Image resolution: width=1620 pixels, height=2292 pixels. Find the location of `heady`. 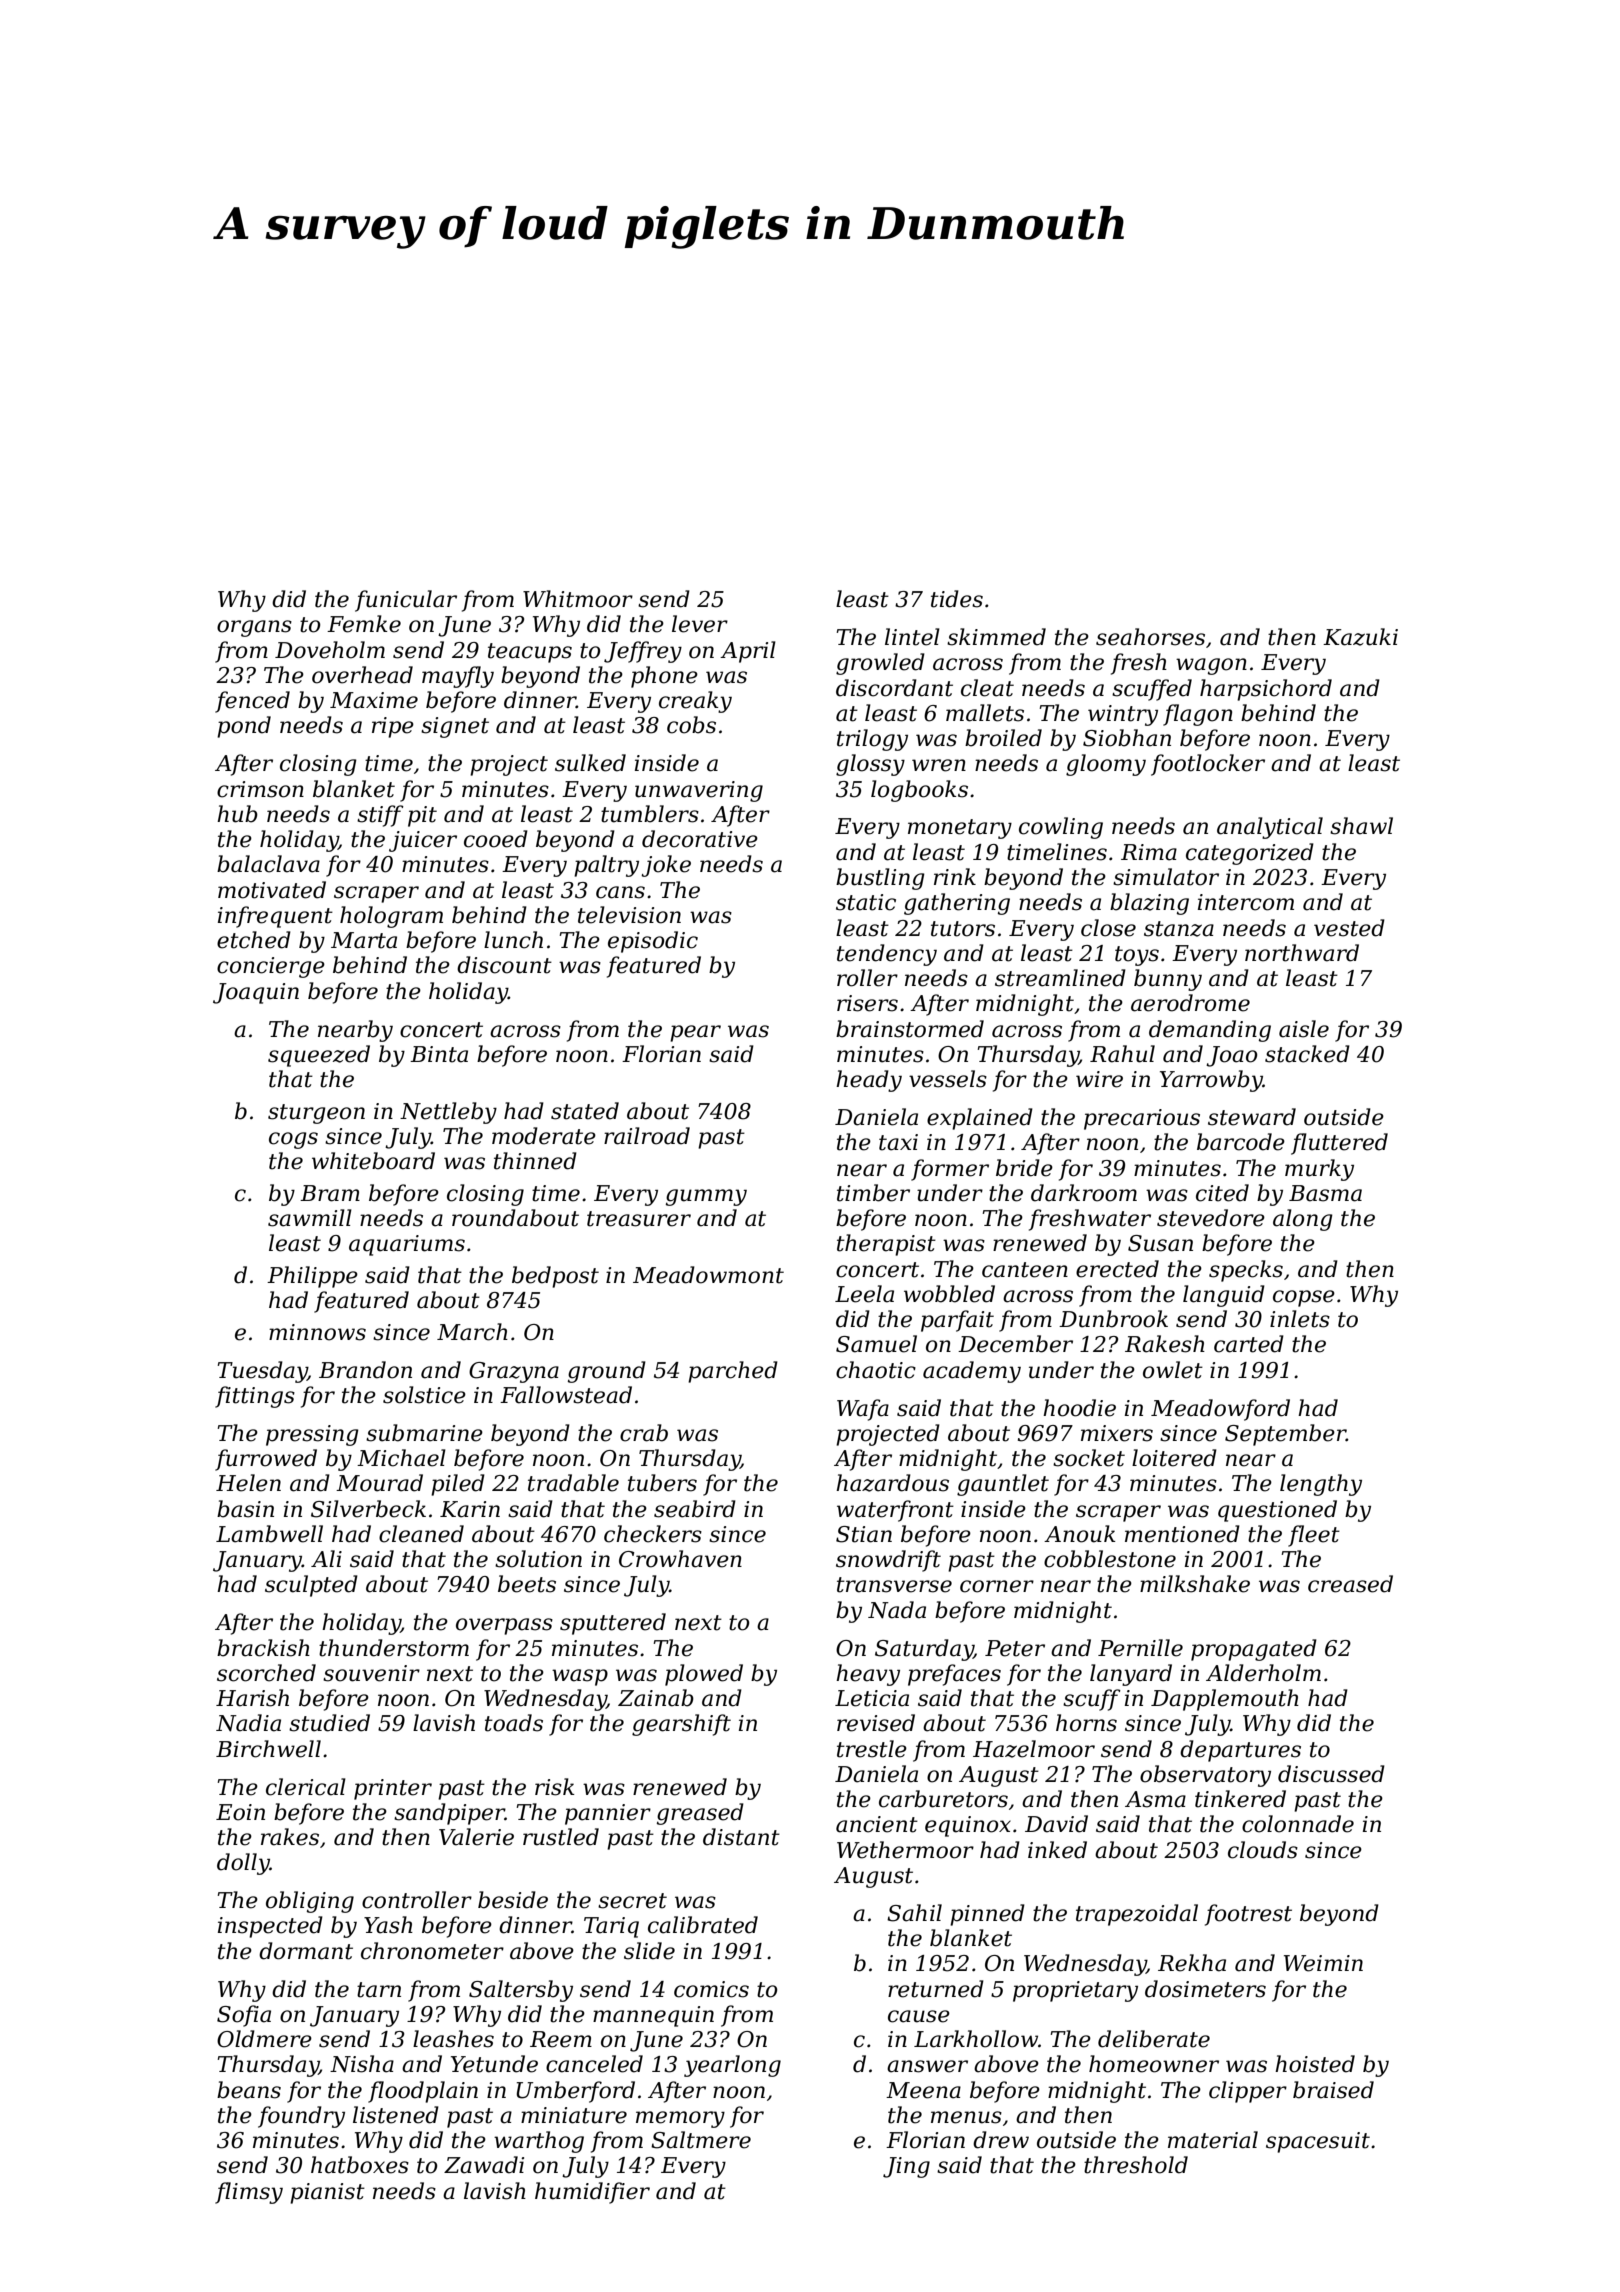

heady is located at coordinates (869, 1081).
